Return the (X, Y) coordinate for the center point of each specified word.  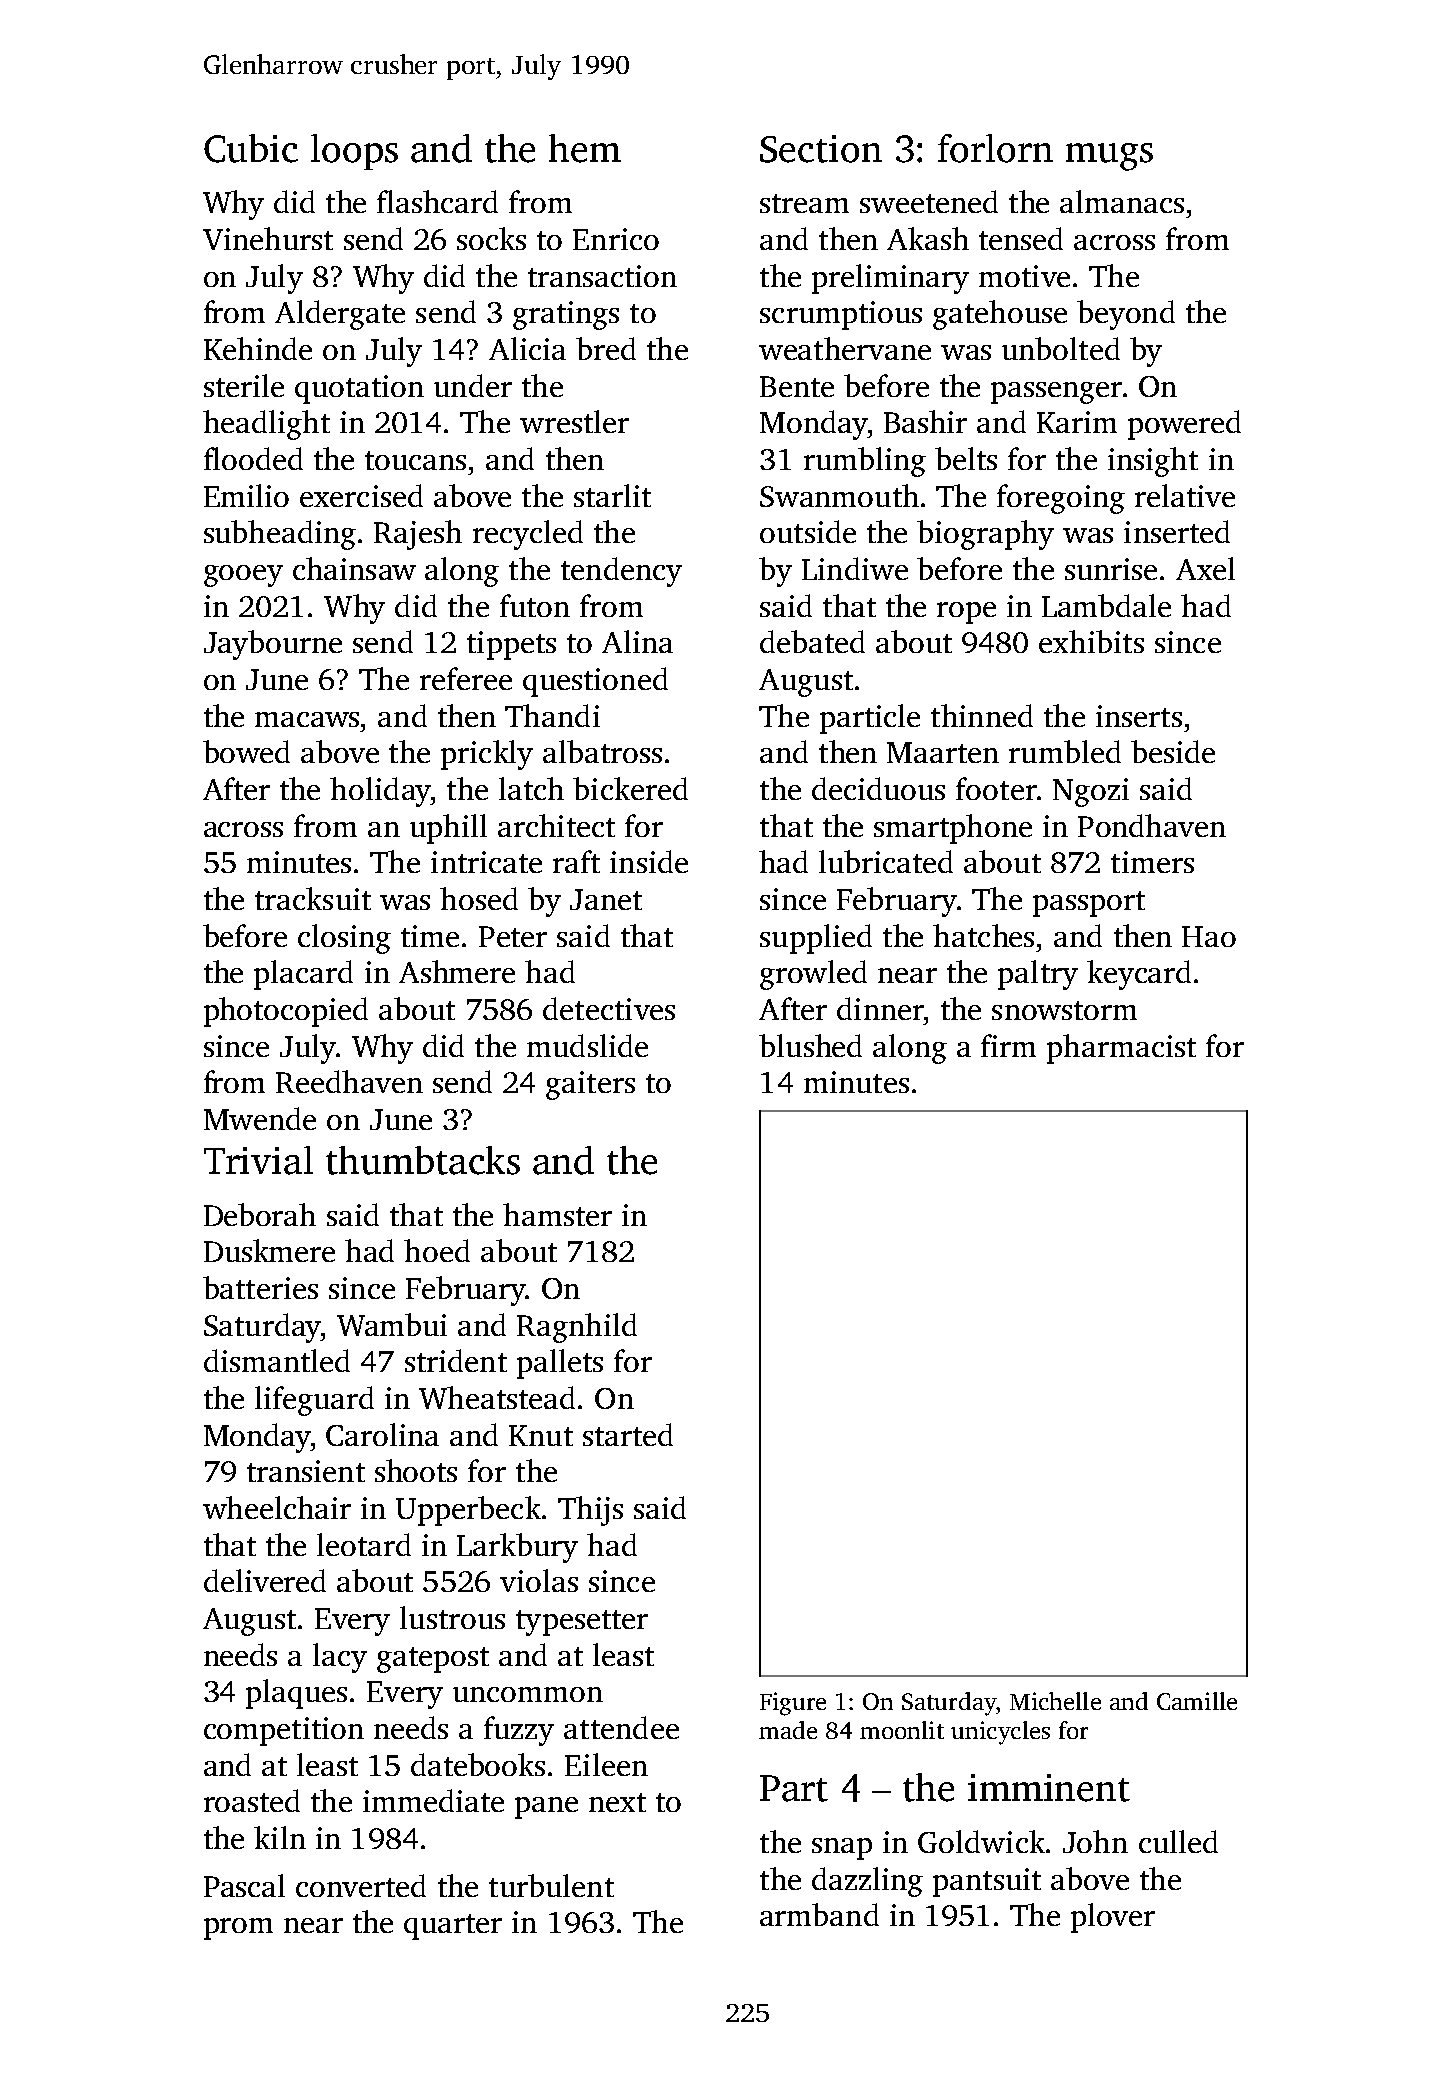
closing (344, 939)
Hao (1209, 936)
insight (1153, 462)
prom (238, 1929)
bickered (630, 788)
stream (804, 203)
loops (354, 152)
